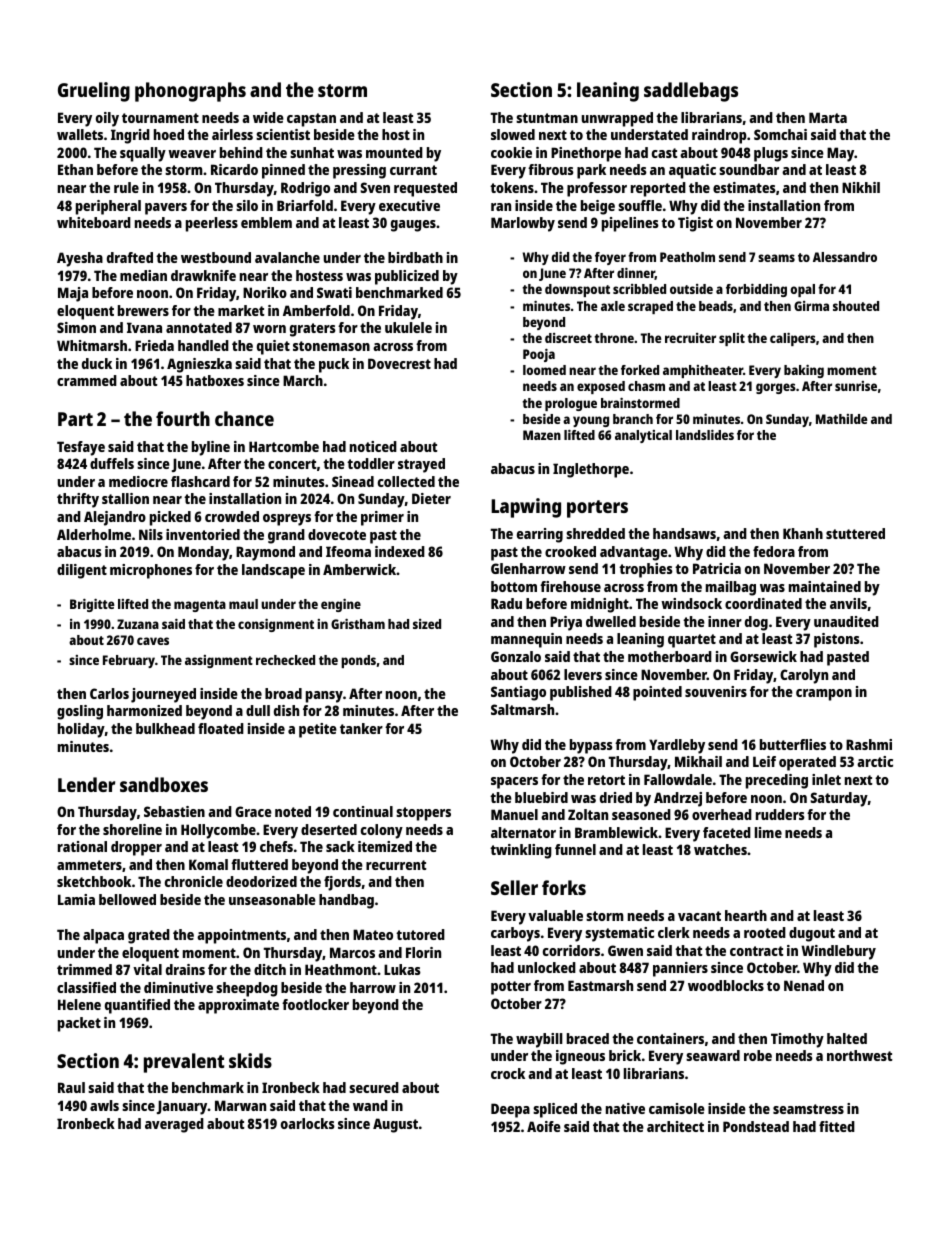  Describe the element at coordinates (415, 257) in the screenshot. I see `birdbath` at that location.
